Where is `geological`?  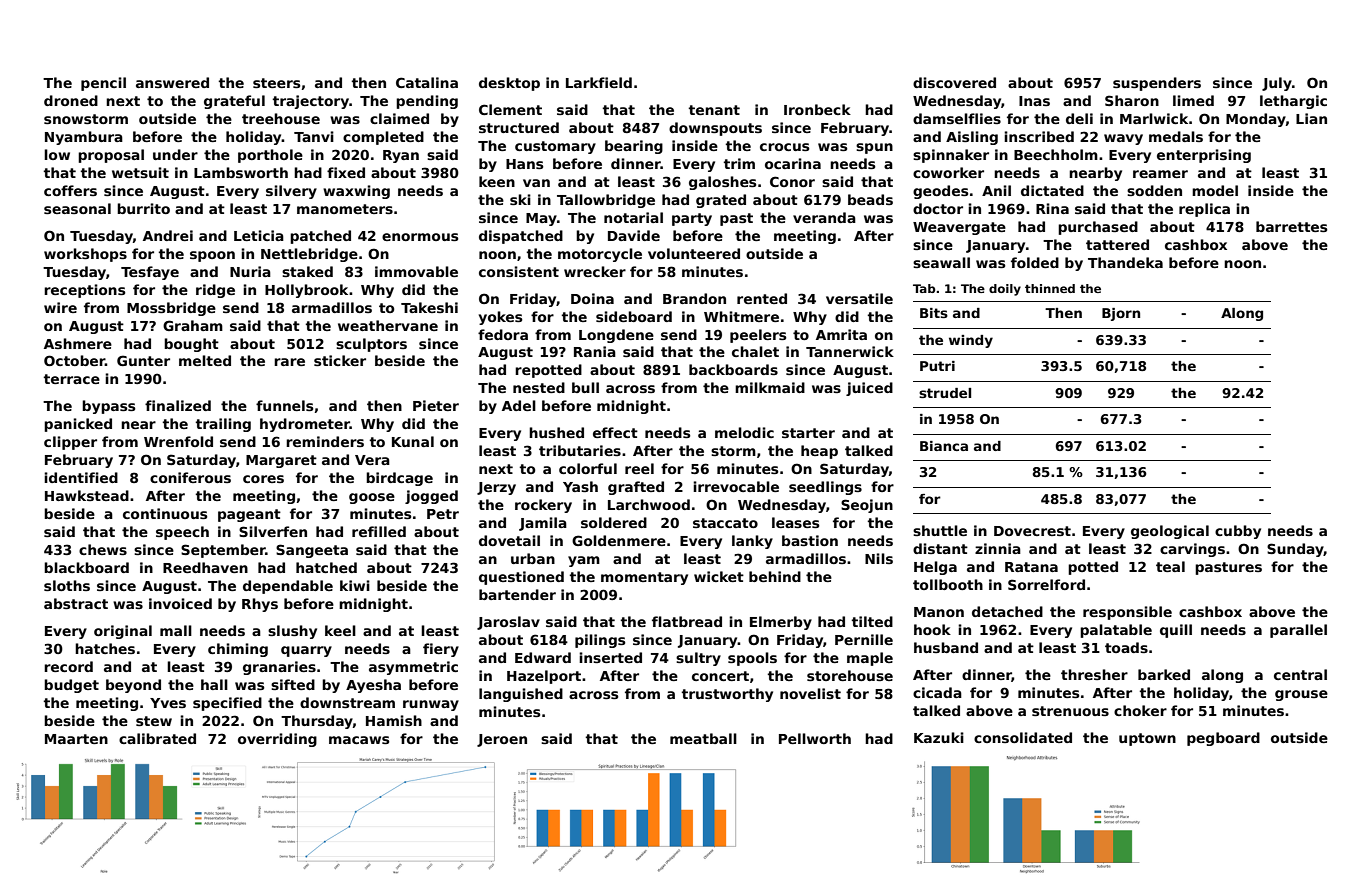 geological is located at coordinates (1170, 532).
